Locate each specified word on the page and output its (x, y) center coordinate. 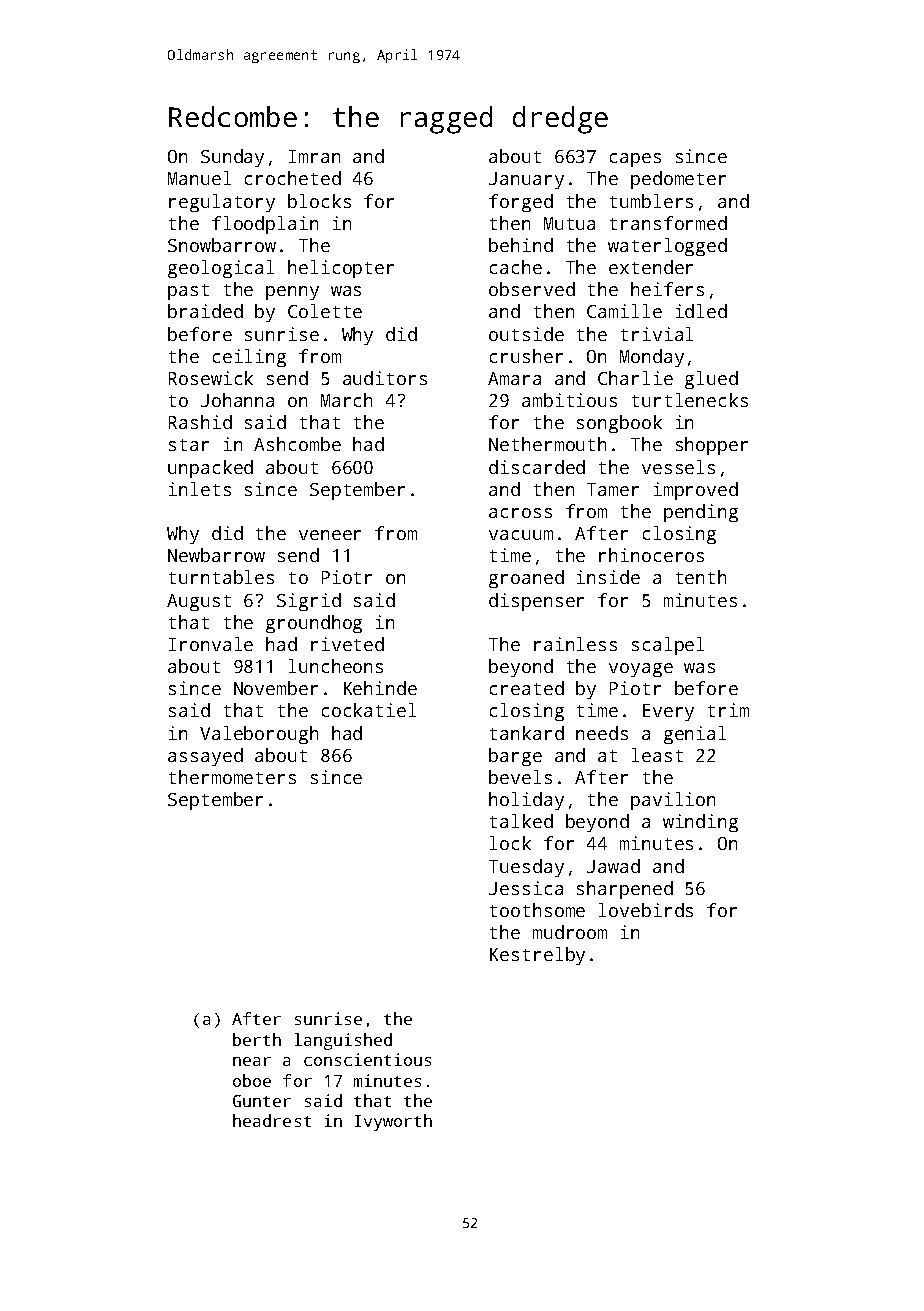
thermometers (232, 777)
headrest (272, 1120)
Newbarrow (216, 555)
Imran (314, 156)
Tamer (613, 489)
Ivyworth (393, 1122)
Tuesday (526, 868)
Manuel (199, 178)
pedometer (678, 180)
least (657, 755)
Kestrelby (537, 956)
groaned (526, 579)
